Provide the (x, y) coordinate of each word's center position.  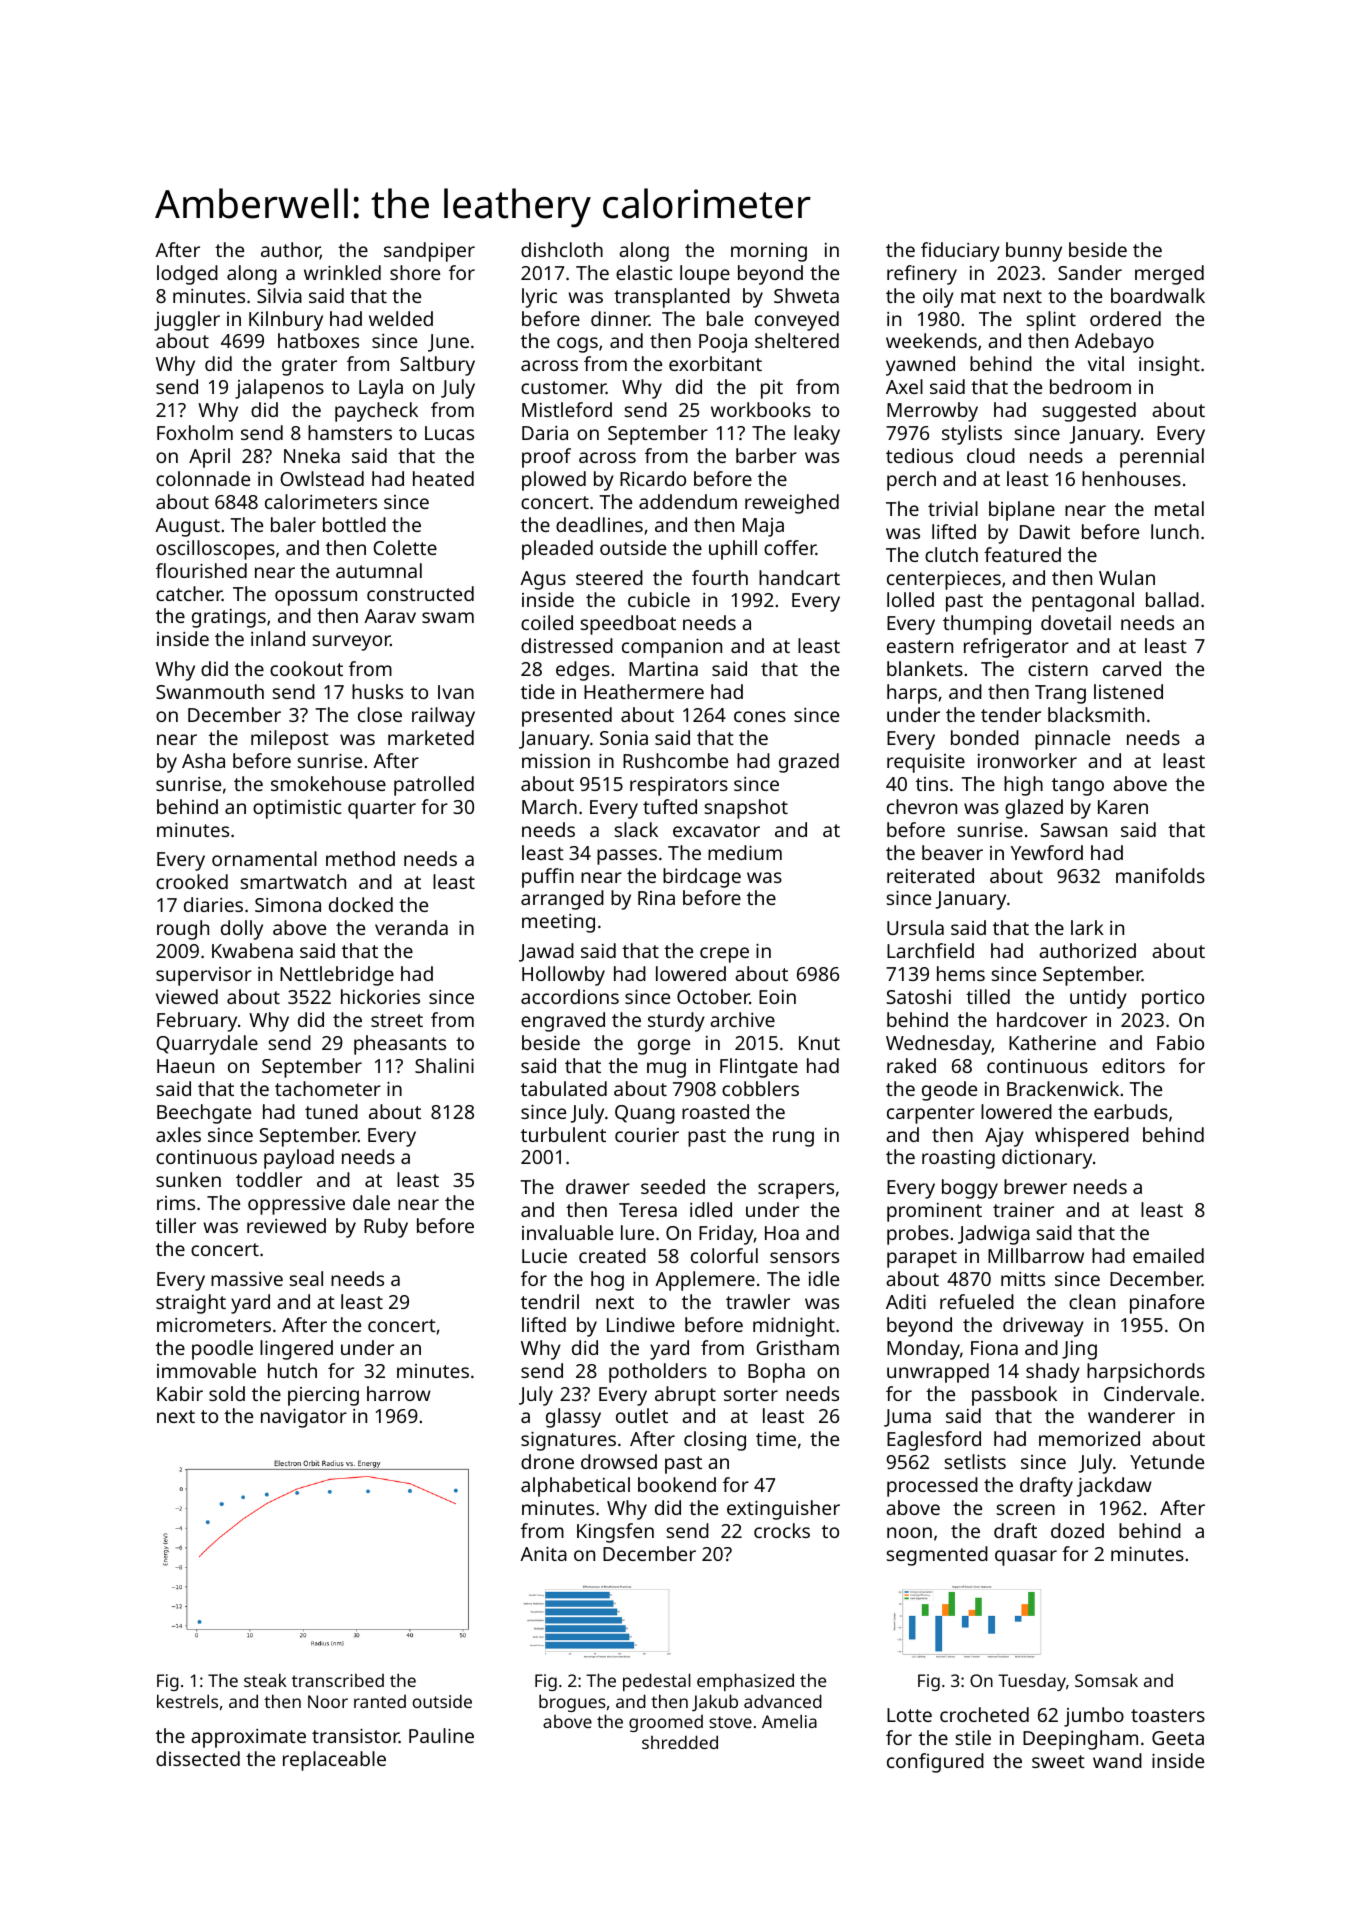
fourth (720, 577)
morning (769, 252)
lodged (187, 275)
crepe (724, 955)
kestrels (187, 1701)
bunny (1034, 252)
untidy (1098, 999)
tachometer (328, 1088)
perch (911, 481)
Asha (203, 760)
